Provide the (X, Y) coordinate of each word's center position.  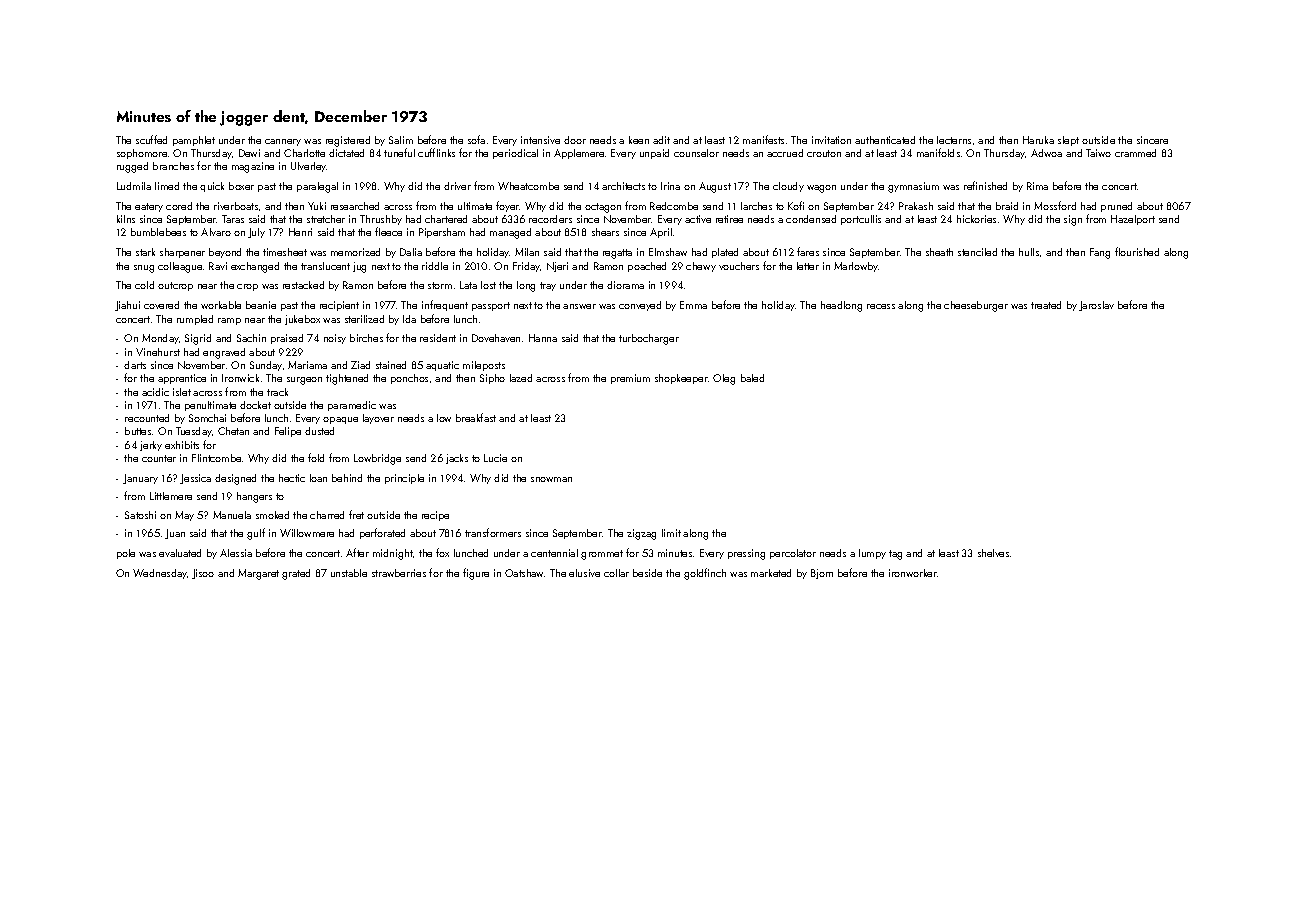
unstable (349, 573)
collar (616, 573)
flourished (1137, 251)
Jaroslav (1096, 306)
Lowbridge (377, 459)
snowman (551, 479)
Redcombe (674, 206)
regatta (617, 254)
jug (359, 267)
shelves (993, 553)
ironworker (913, 573)
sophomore (142, 154)
